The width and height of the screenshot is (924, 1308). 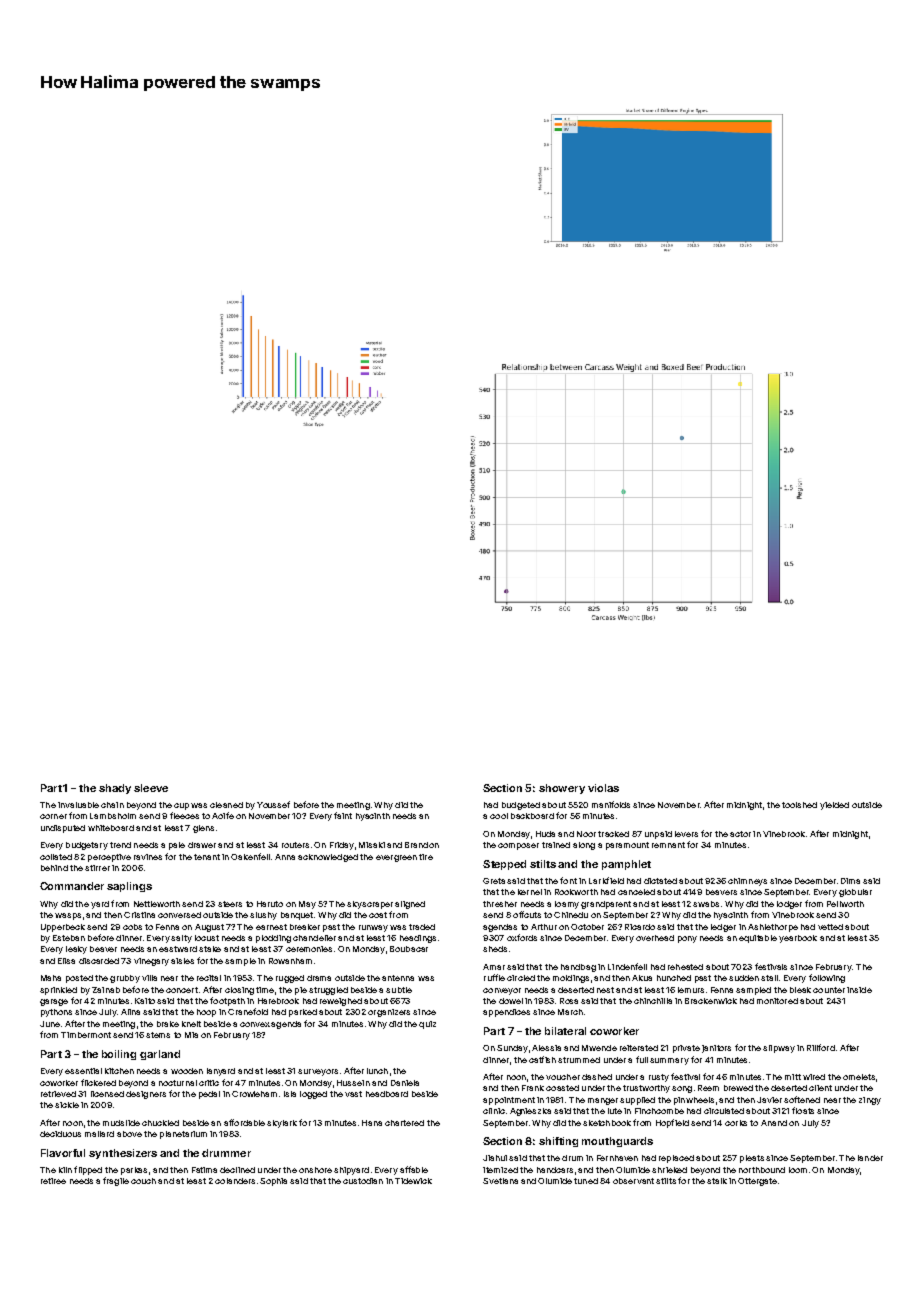 What do you see at coordinates (86, 1035) in the screenshot?
I see `Timbermont` at bounding box center [86, 1035].
